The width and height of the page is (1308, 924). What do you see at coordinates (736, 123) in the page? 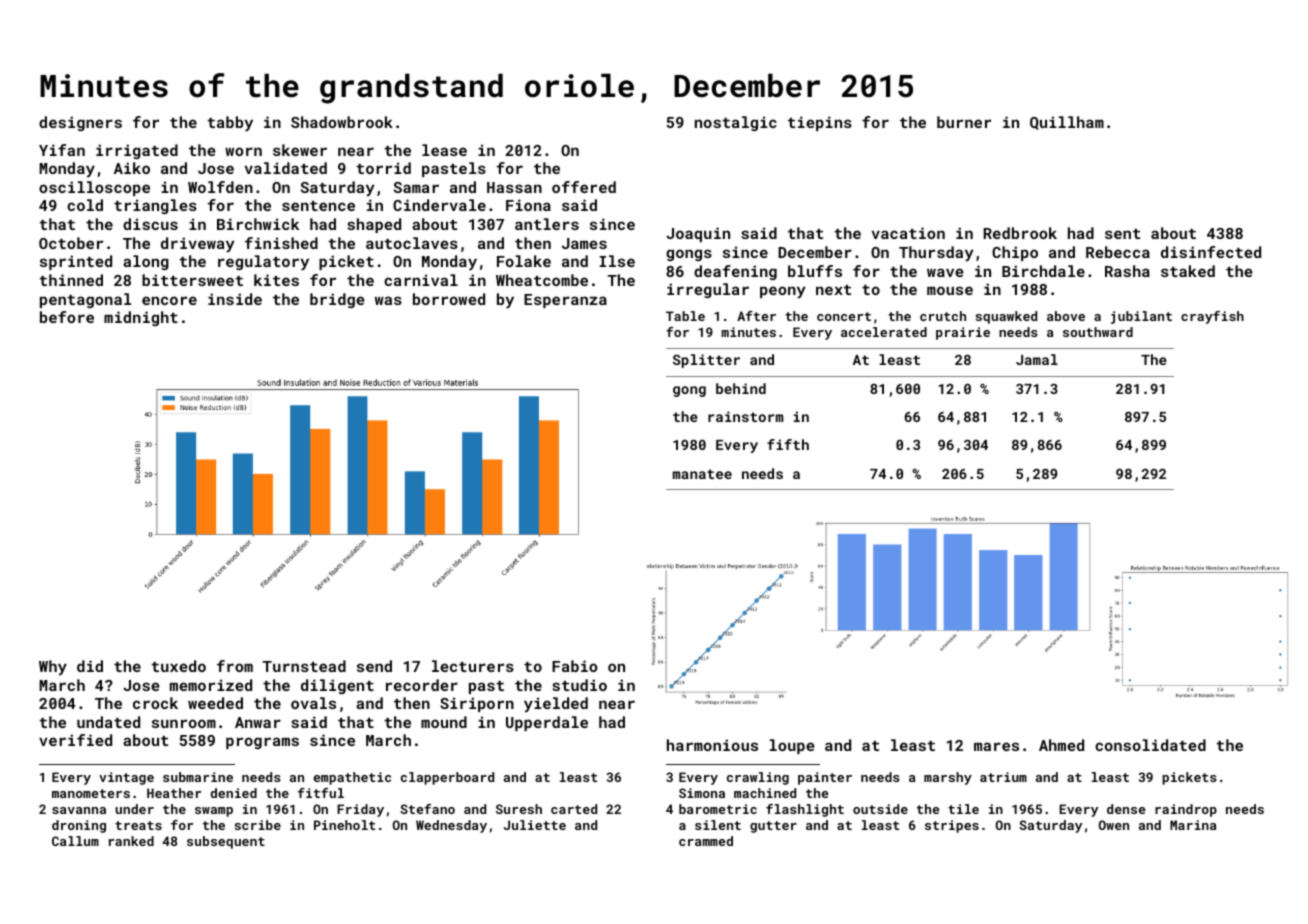
I see `nostalgic` at bounding box center [736, 123].
